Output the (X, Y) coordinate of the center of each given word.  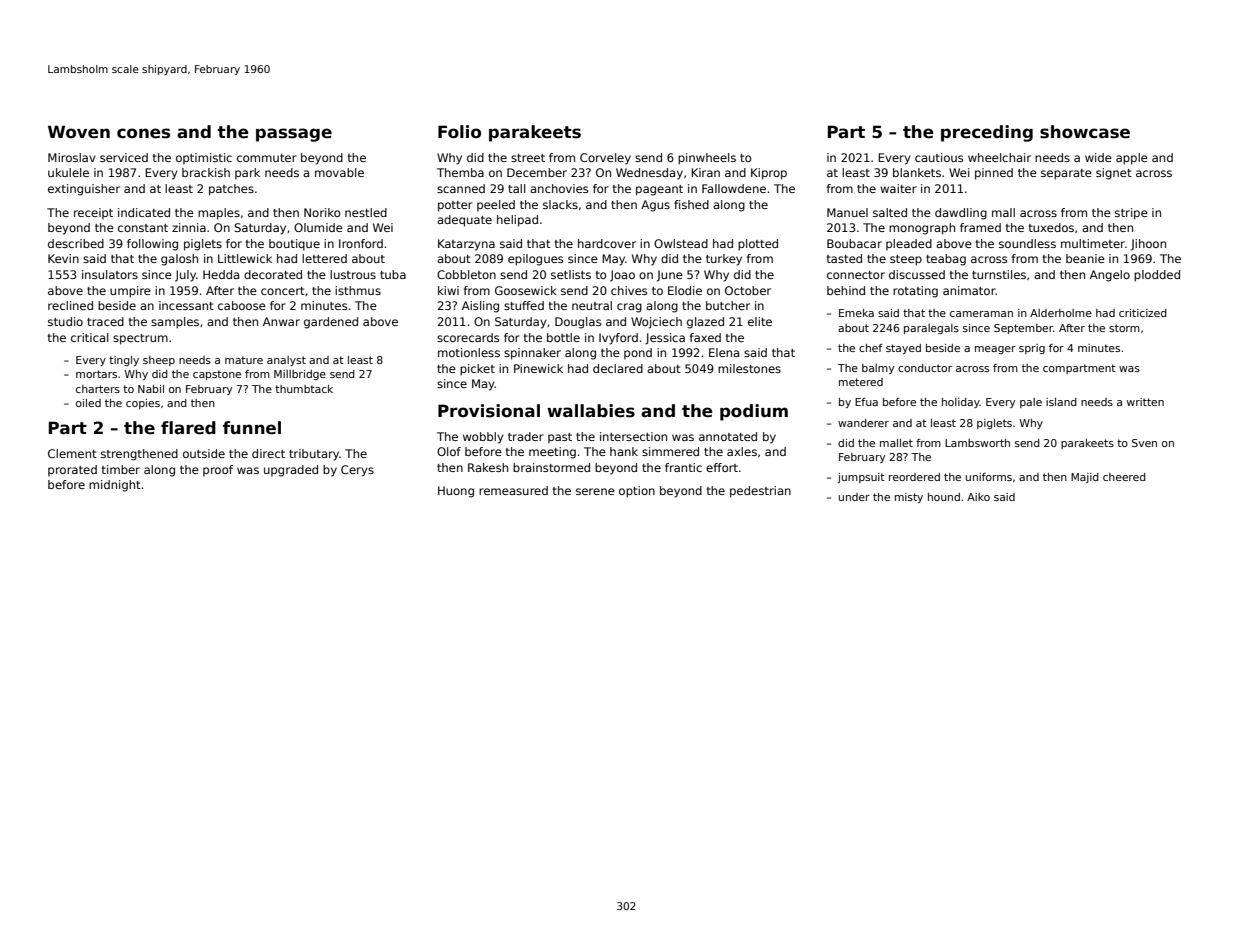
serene (595, 491)
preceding (987, 133)
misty (909, 498)
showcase (1085, 132)
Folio (459, 132)
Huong (456, 492)
